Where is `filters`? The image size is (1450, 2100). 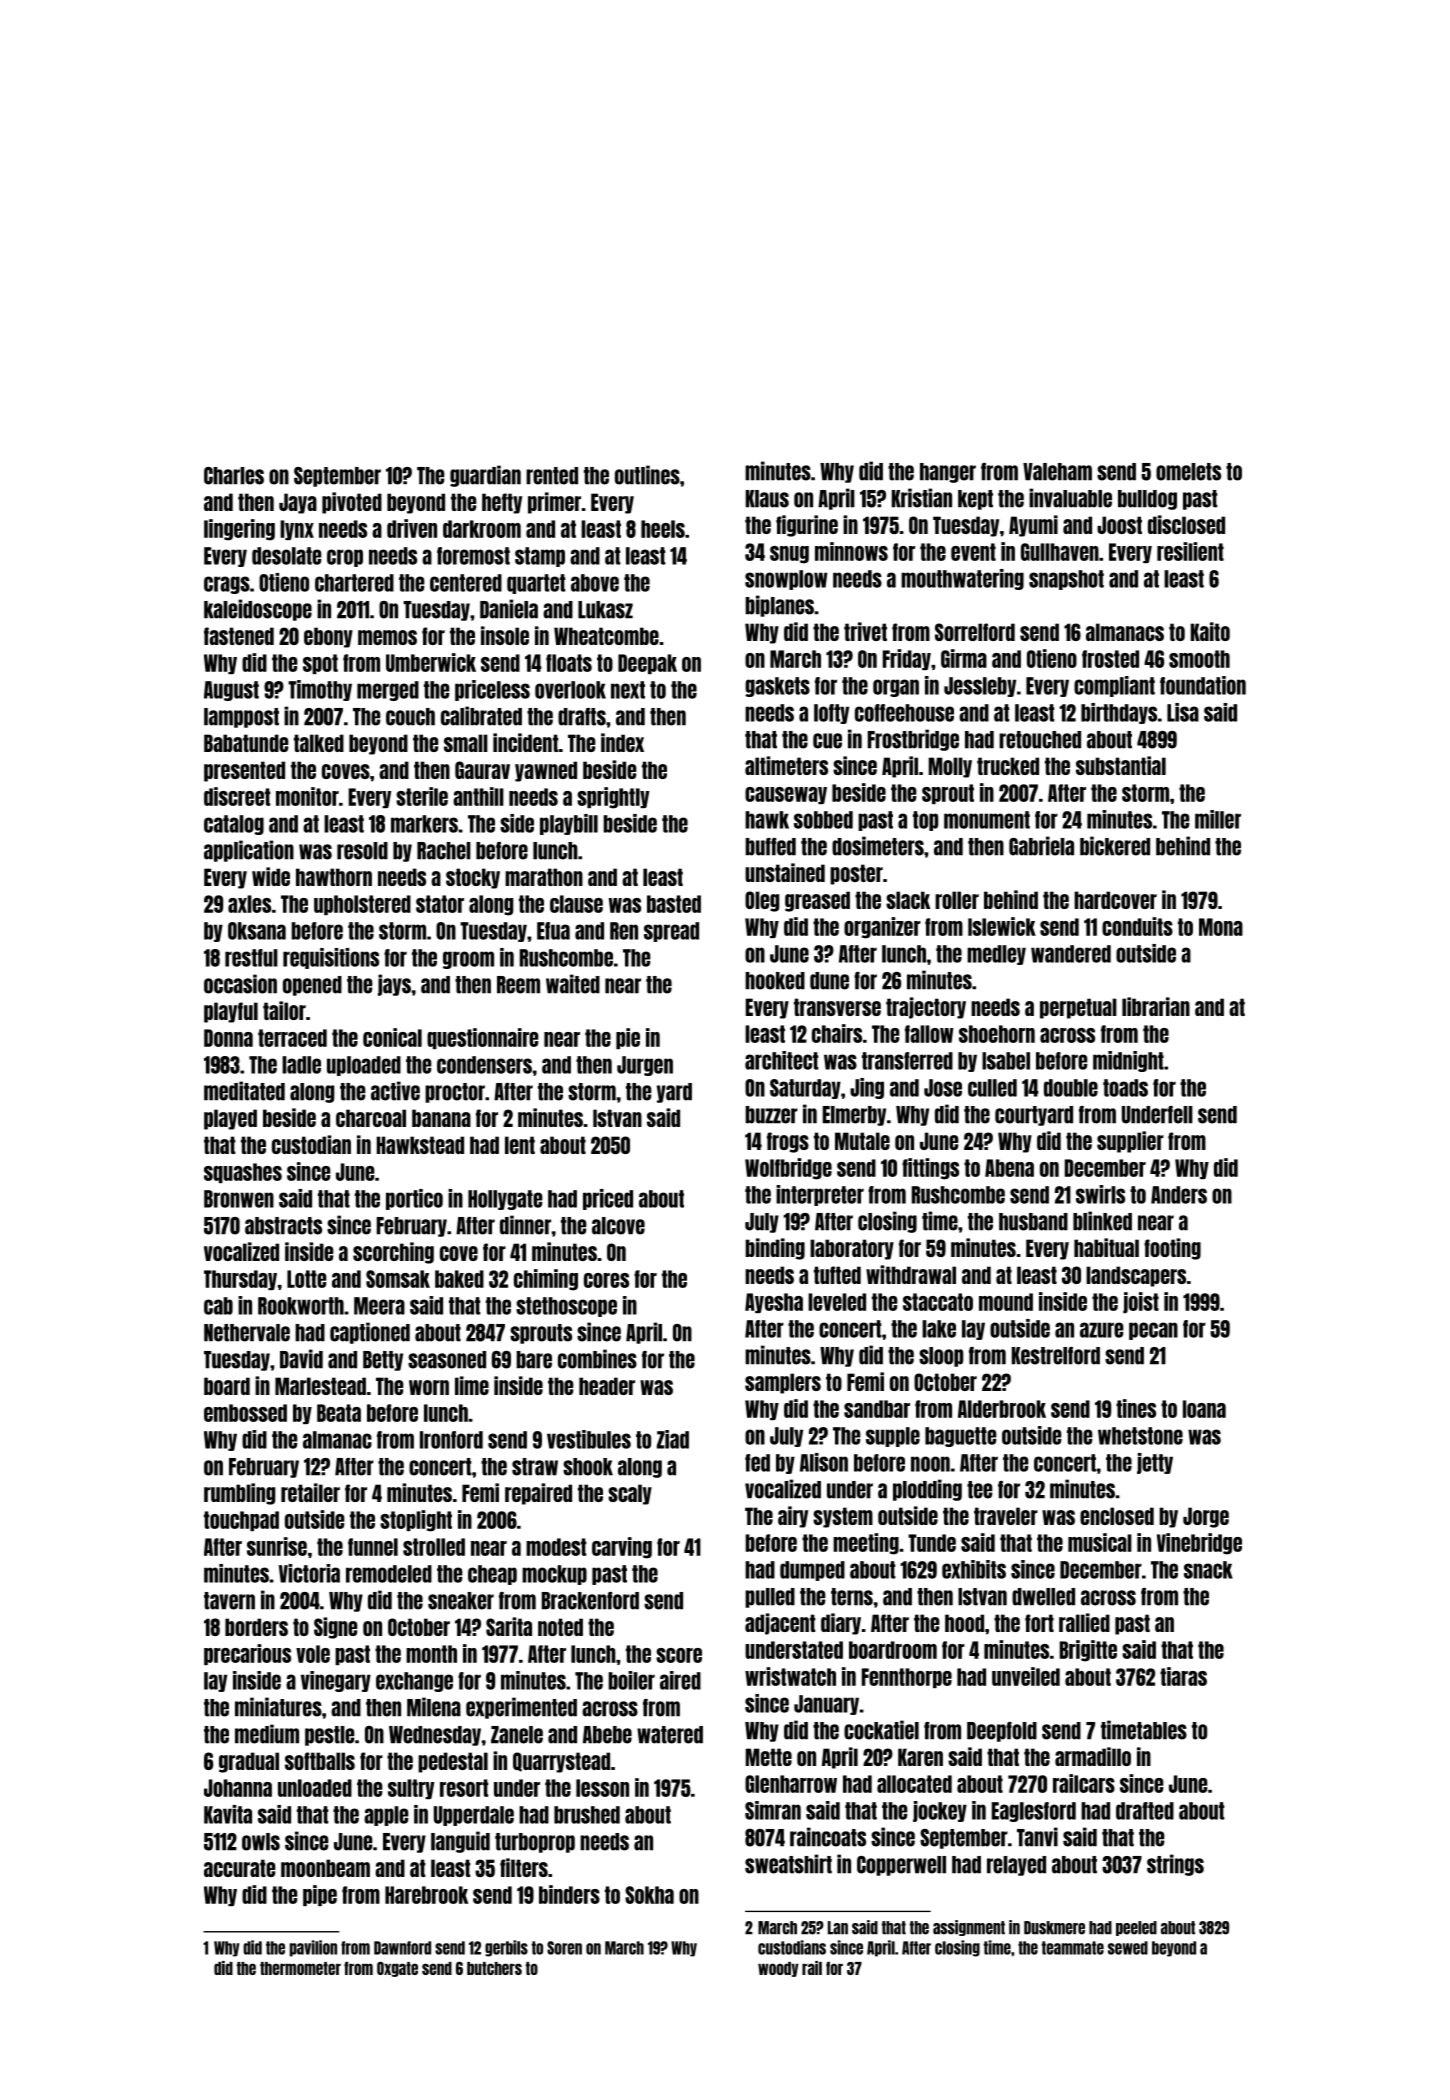
filters is located at coordinates (524, 1867).
